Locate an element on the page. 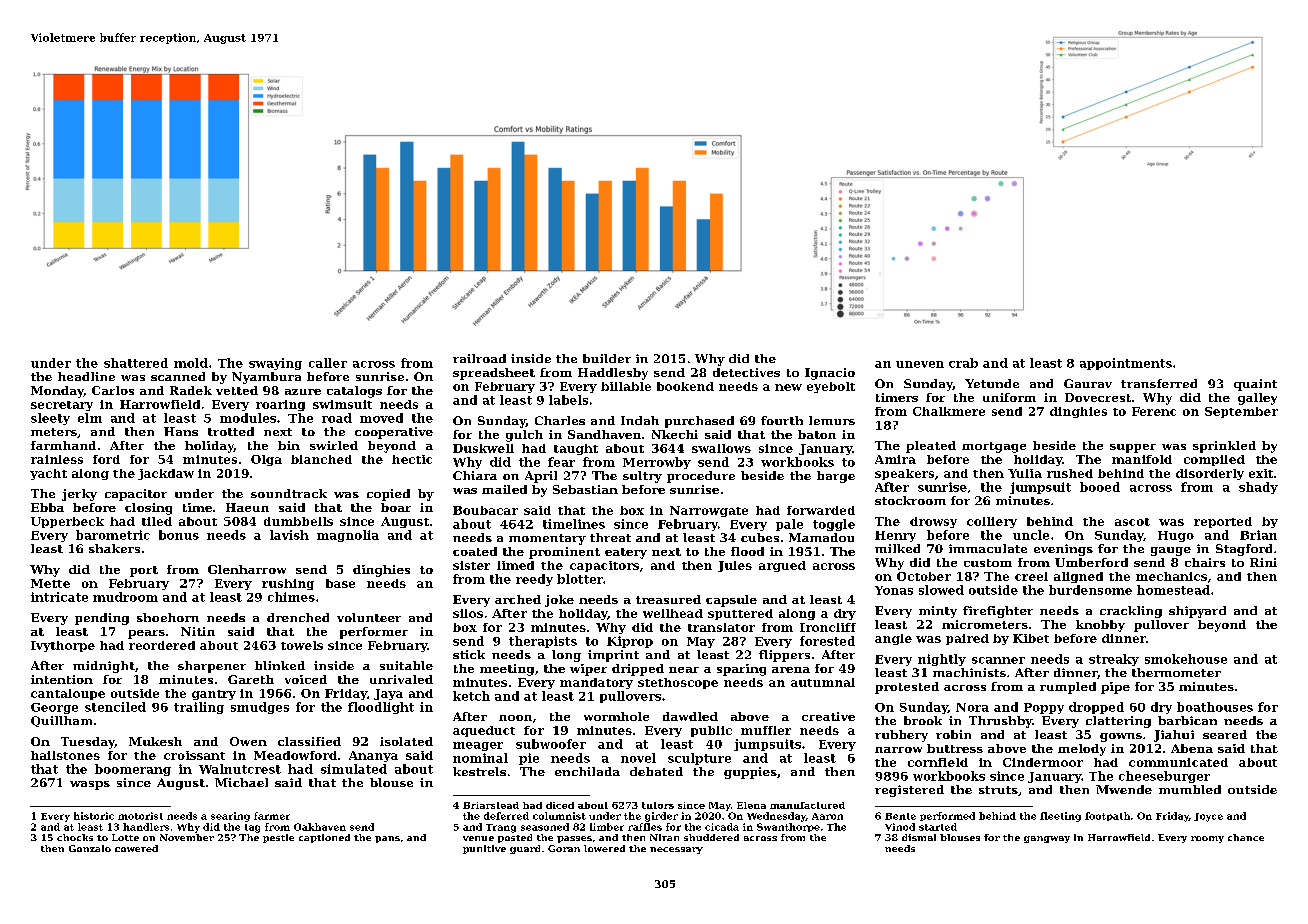 The width and height of the page is (1308, 924). builder is located at coordinates (607, 358).
